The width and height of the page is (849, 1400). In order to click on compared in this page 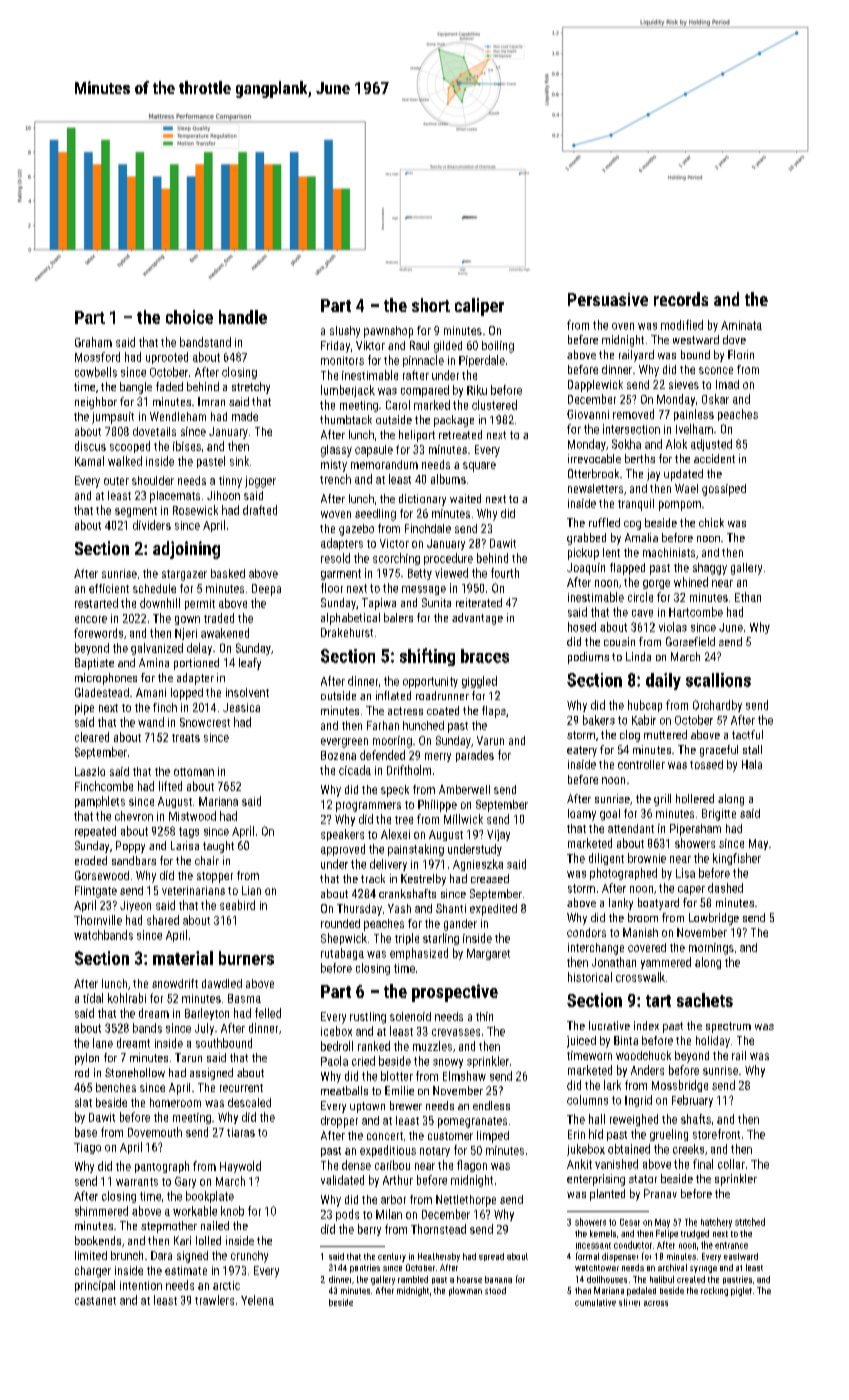, I will do `click(425, 391)`.
